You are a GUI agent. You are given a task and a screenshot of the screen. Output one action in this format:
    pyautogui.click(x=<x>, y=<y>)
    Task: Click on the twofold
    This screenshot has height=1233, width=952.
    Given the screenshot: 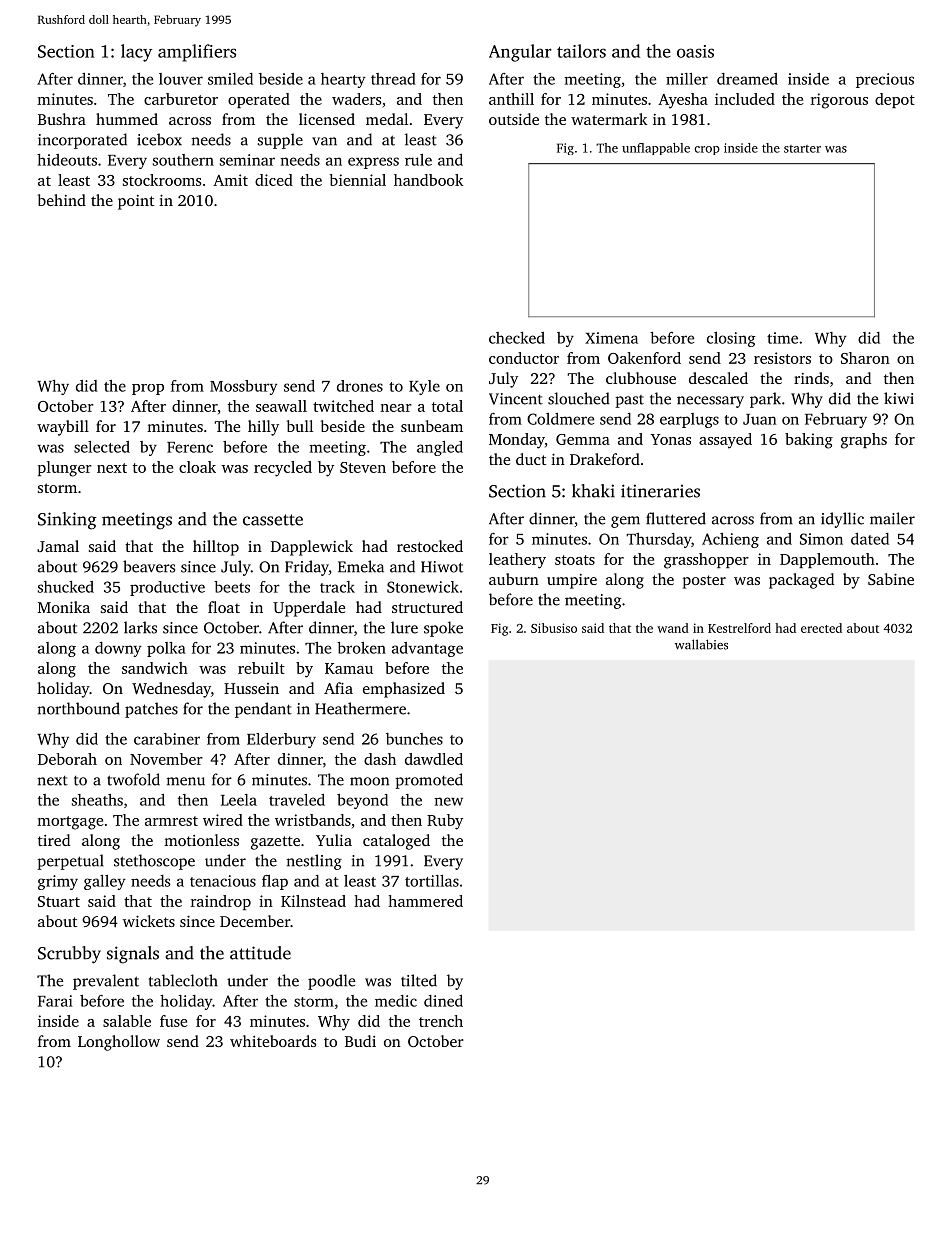 What is the action you would take?
    pyautogui.click(x=133, y=779)
